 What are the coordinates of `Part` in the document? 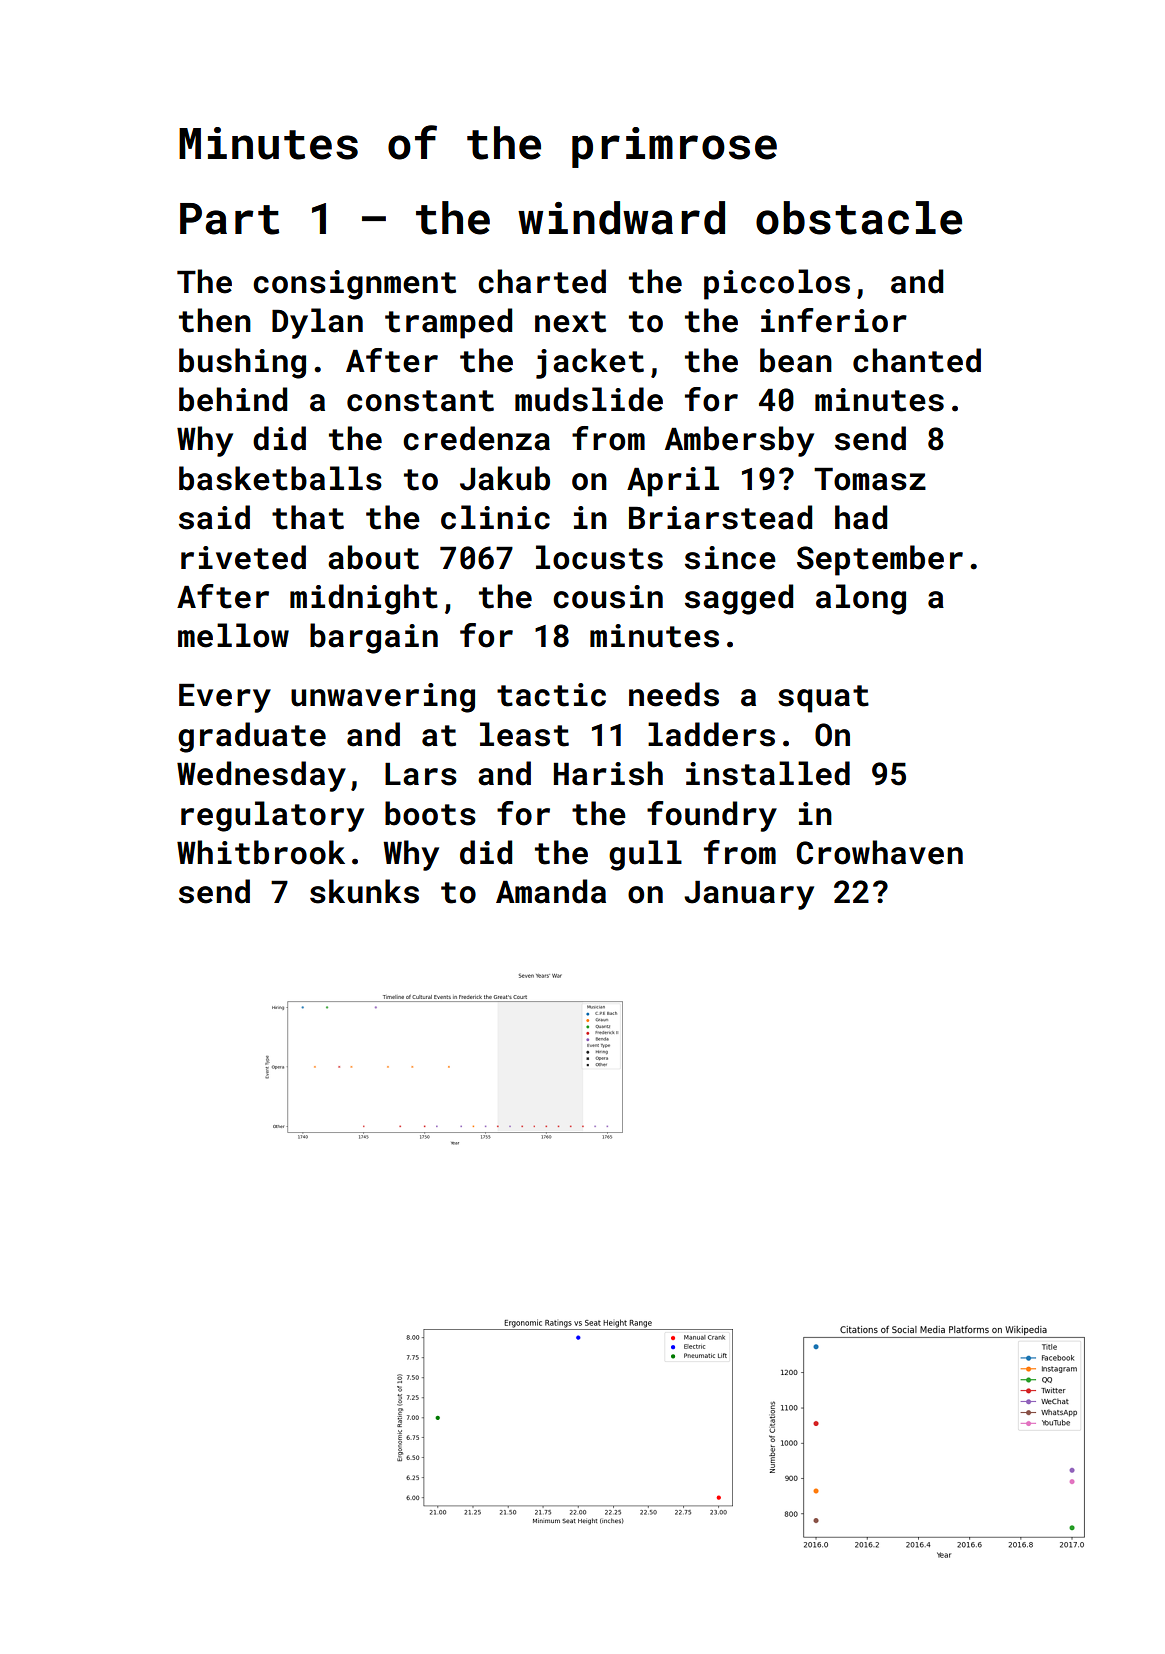 It's located at (229, 219).
